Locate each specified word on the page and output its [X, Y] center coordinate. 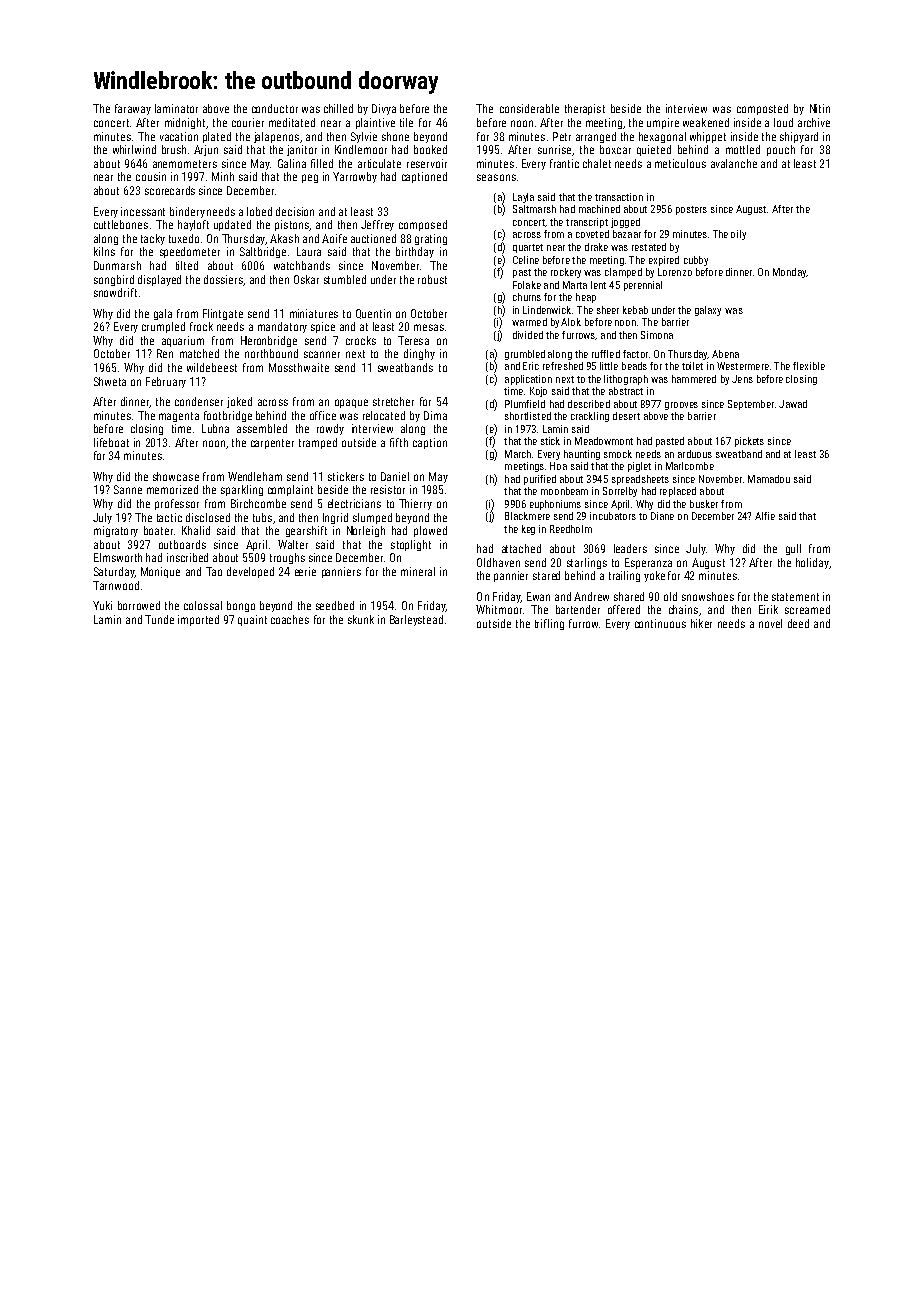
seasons [496, 177]
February [166, 382]
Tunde [159, 619]
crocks [361, 340]
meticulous [680, 163]
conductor [275, 108]
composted [762, 109]
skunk [361, 619]
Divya [384, 109]
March [518, 454]
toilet [692, 366]
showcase [176, 476]
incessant [143, 211]
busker [704, 504]
